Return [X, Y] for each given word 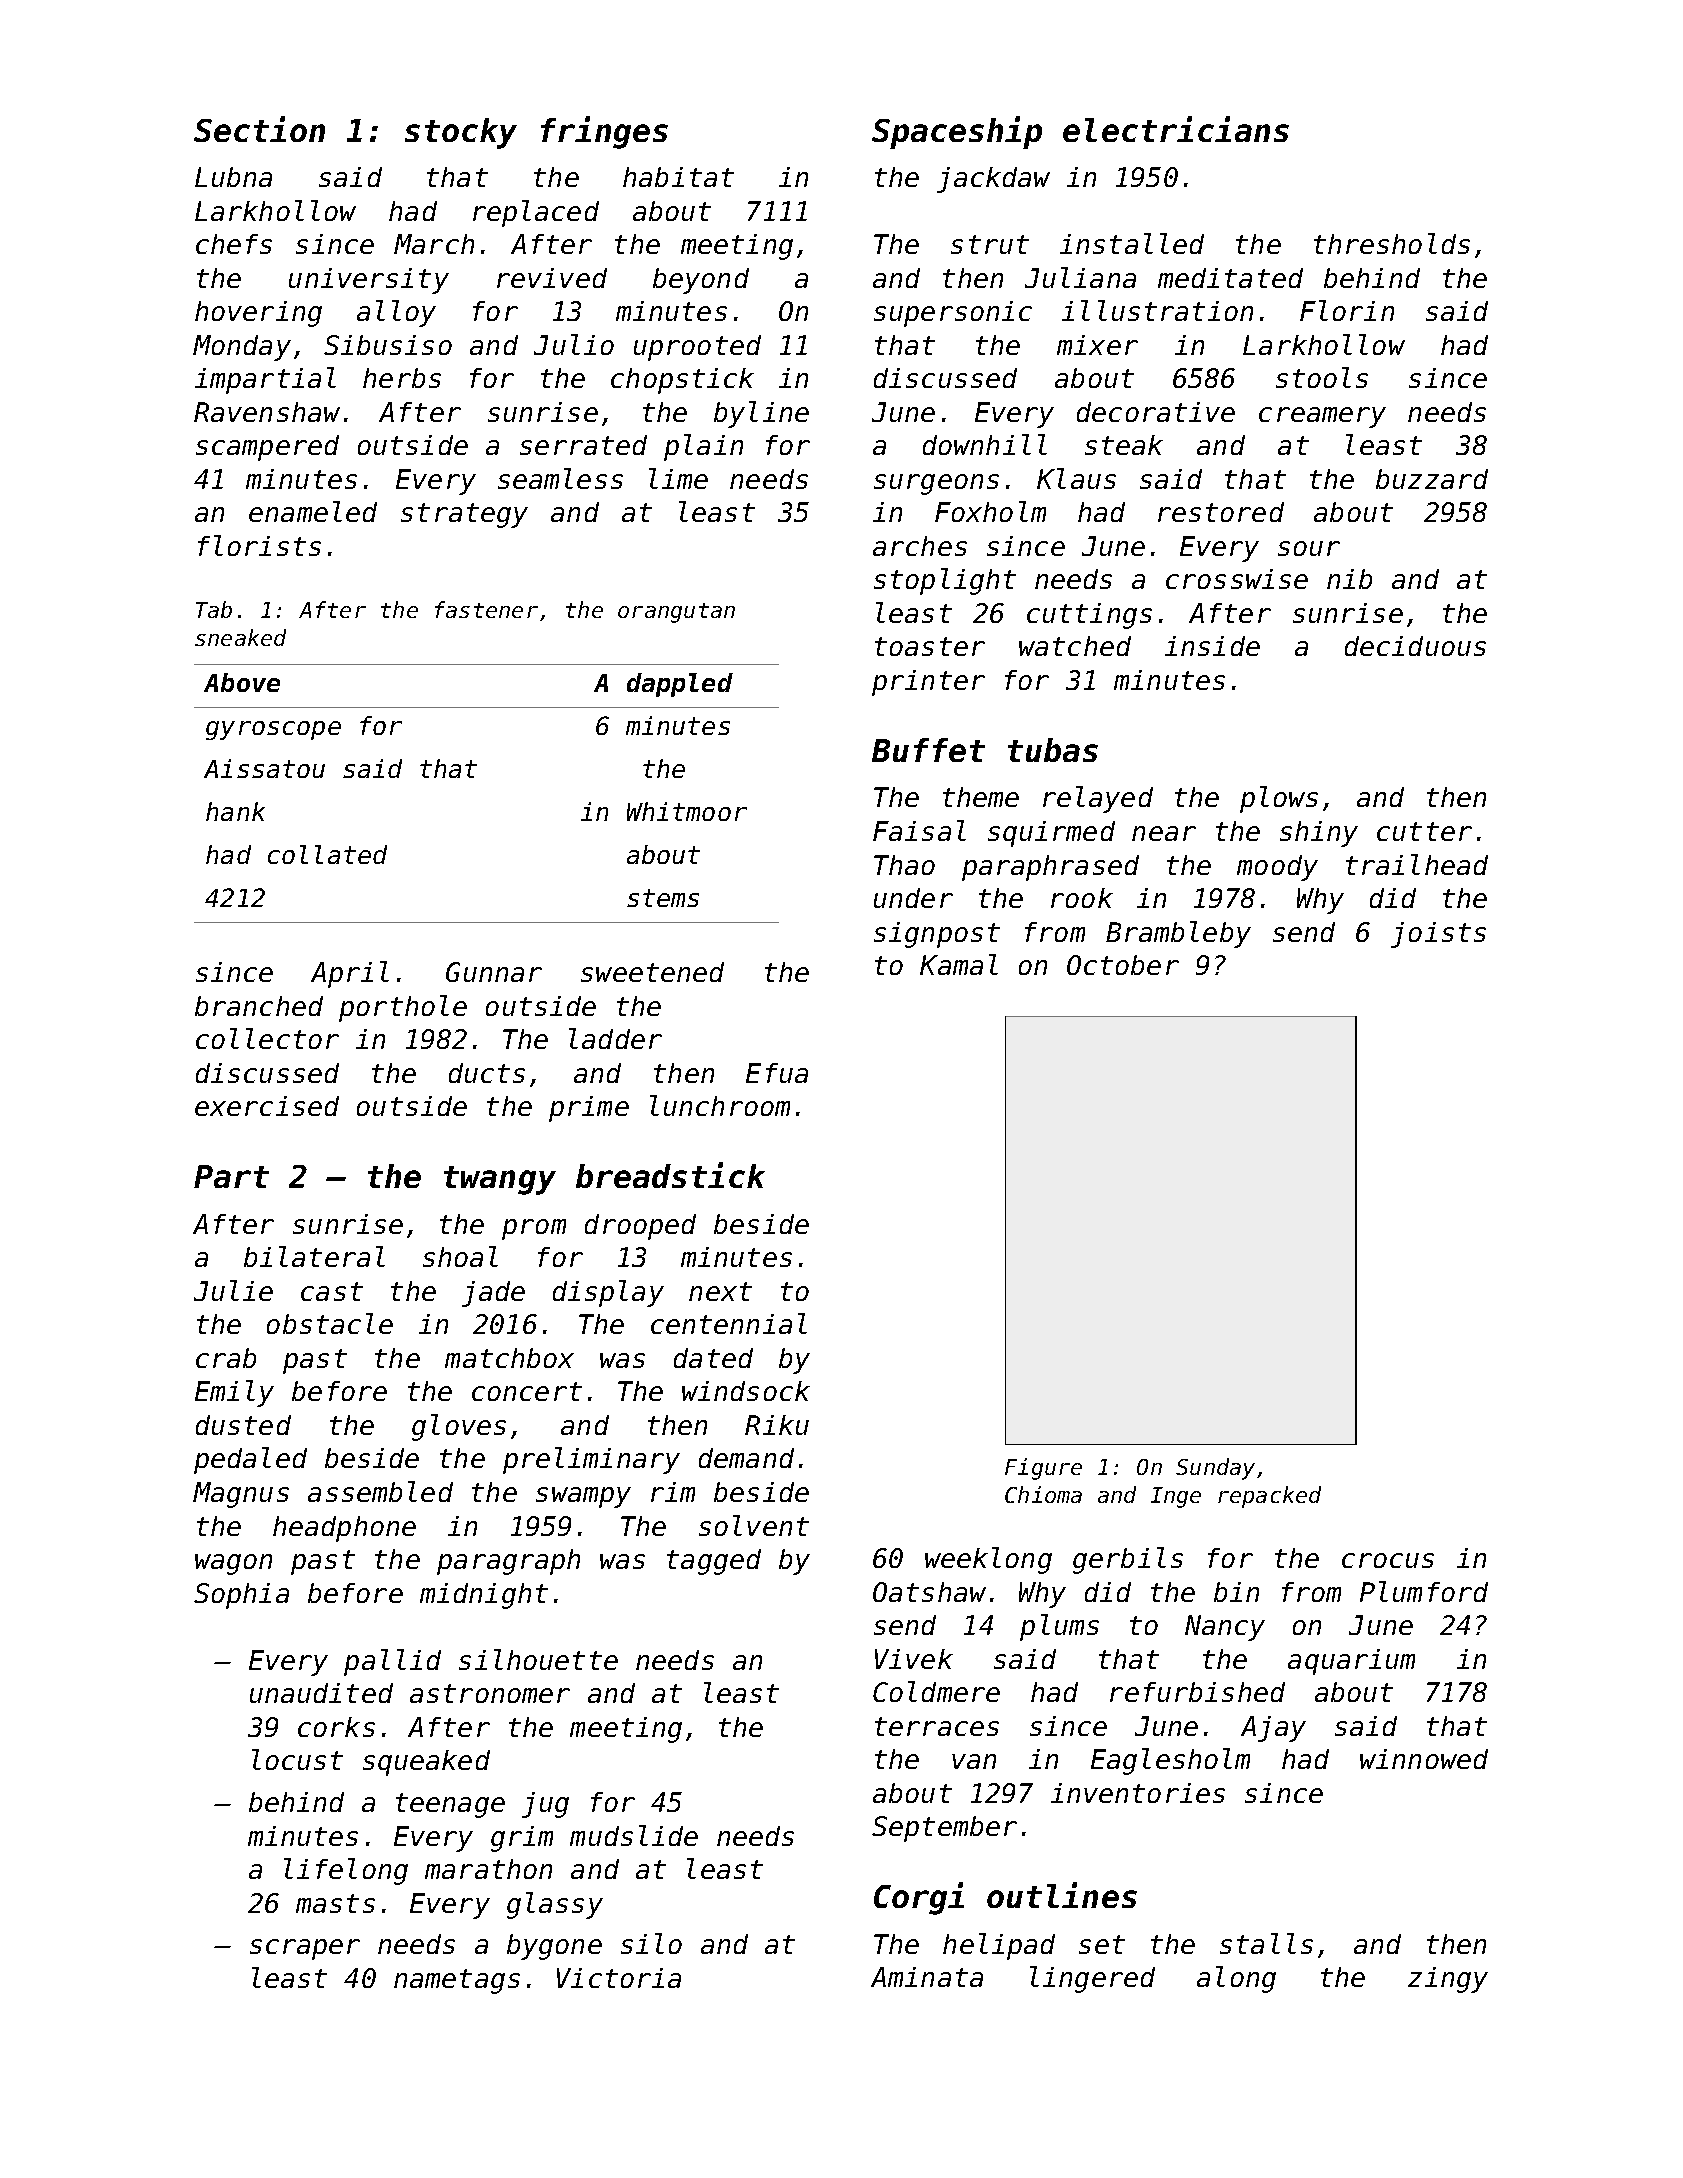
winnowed [1424, 1759]
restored [1221, 512]
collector [267, 1038]
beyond [701, 281]
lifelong [346, 1871]
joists [1438, 935]
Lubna [233, 177]
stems [663, 898]
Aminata [927, 1977]
